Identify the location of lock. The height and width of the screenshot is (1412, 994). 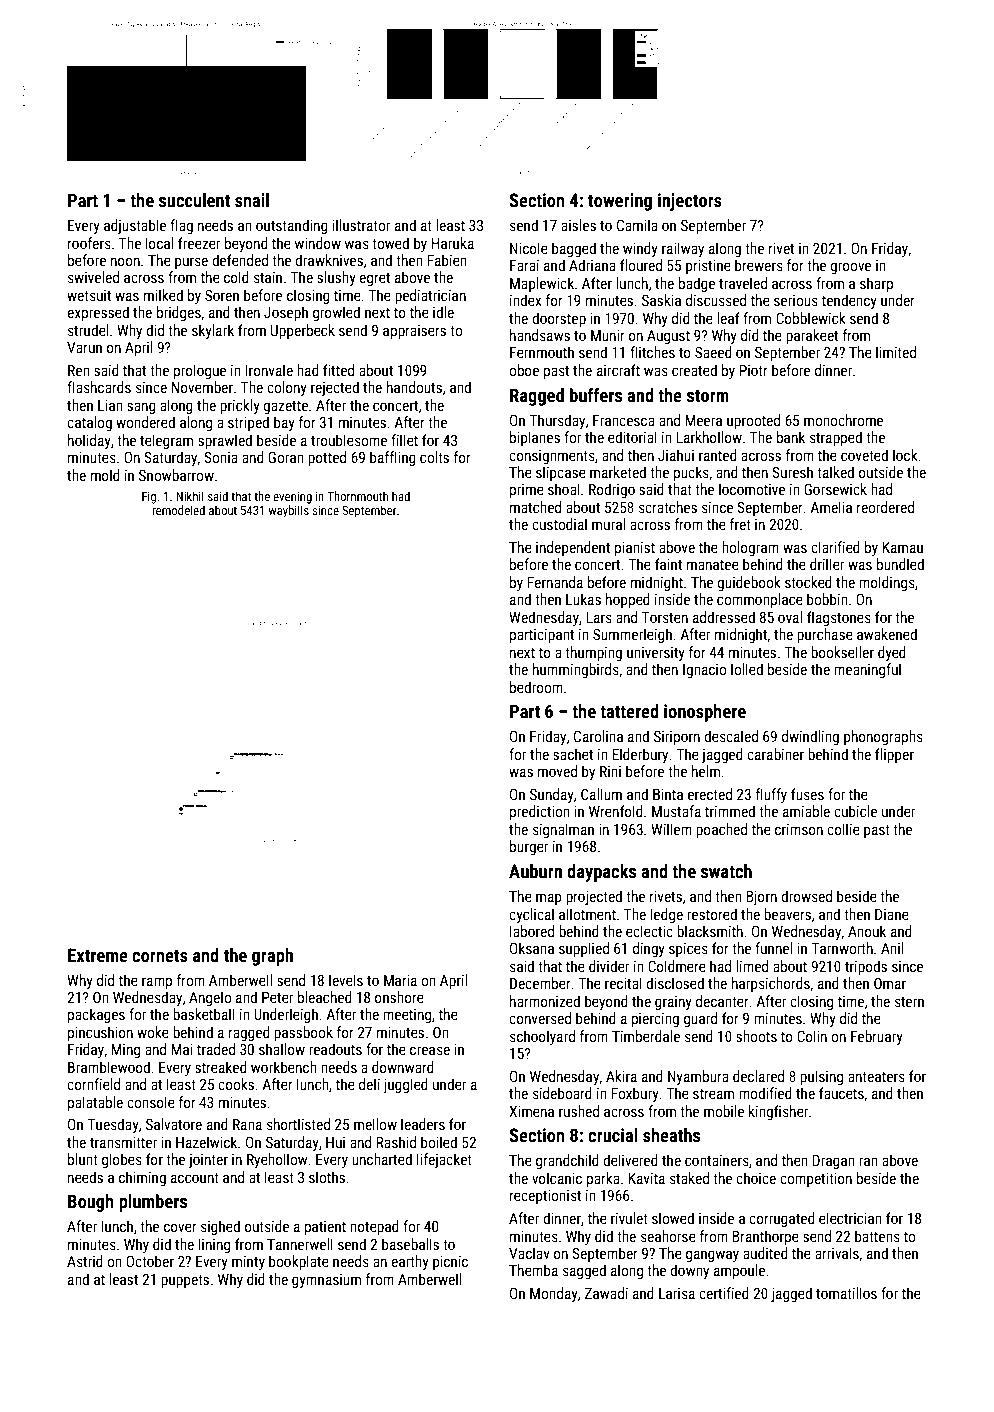
(905, 455).
